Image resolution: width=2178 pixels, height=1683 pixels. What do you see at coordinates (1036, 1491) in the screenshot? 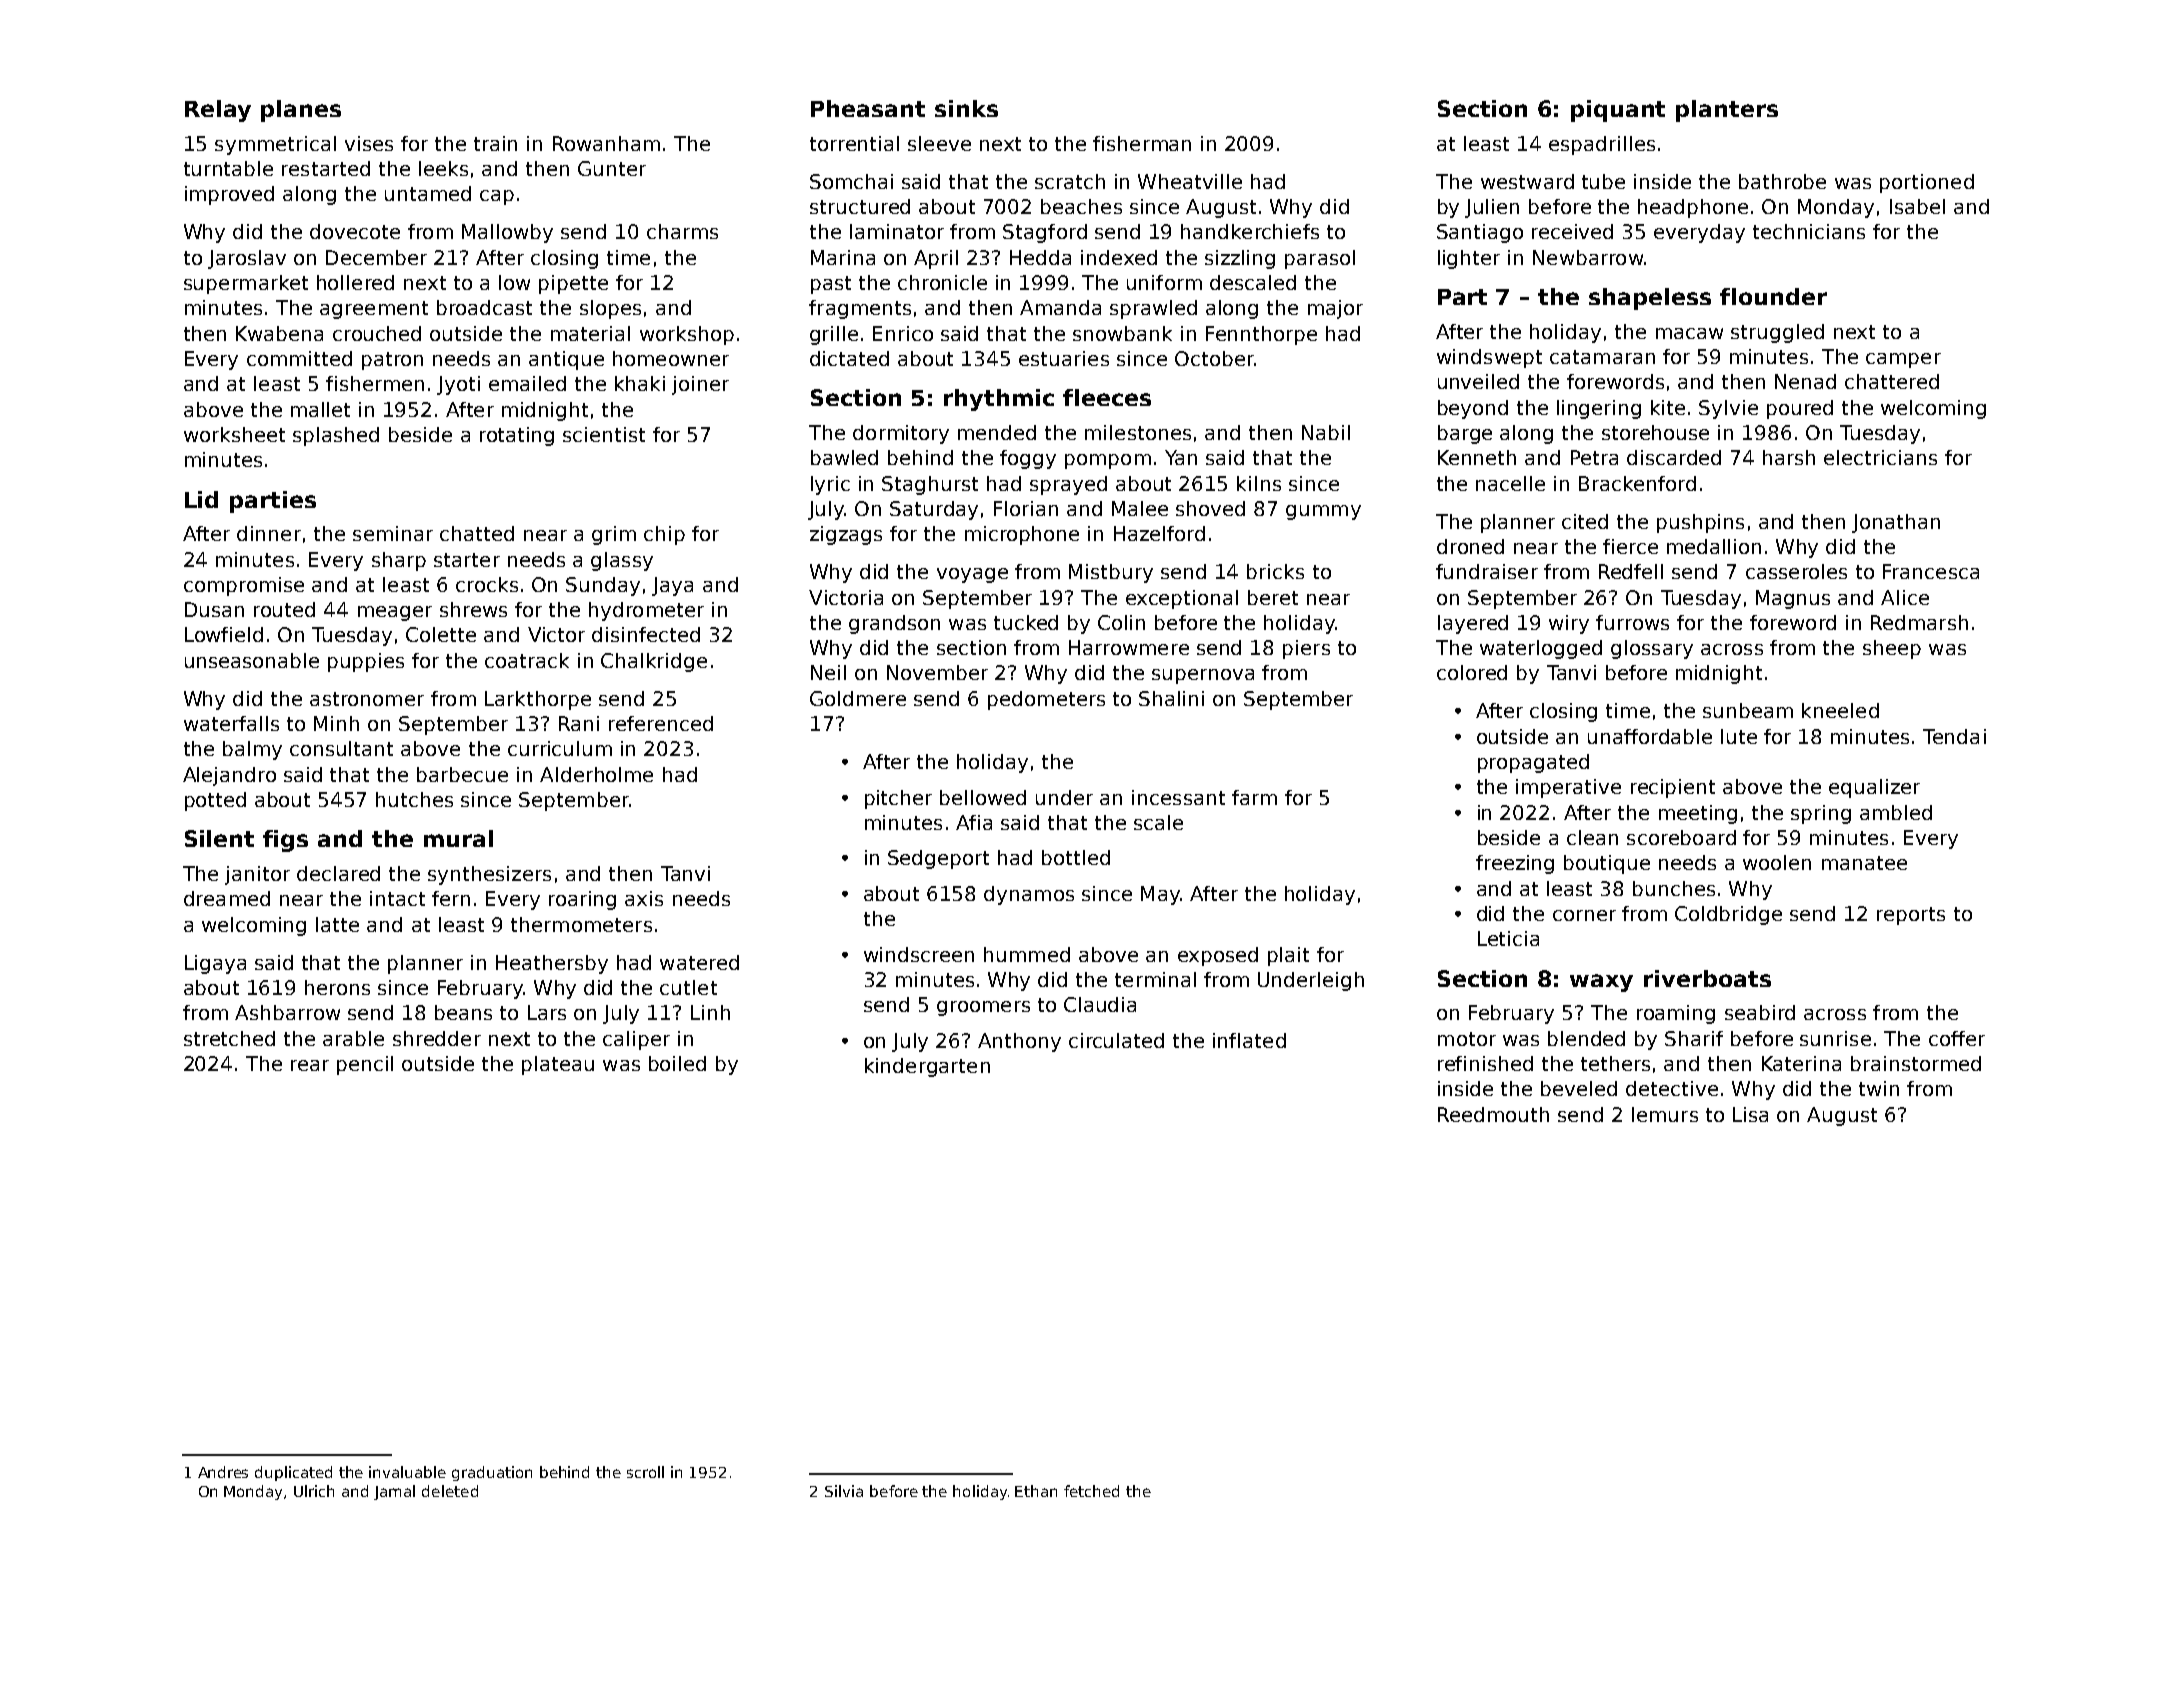
I see `Ethan` at bounding box center [1036, 1491].
